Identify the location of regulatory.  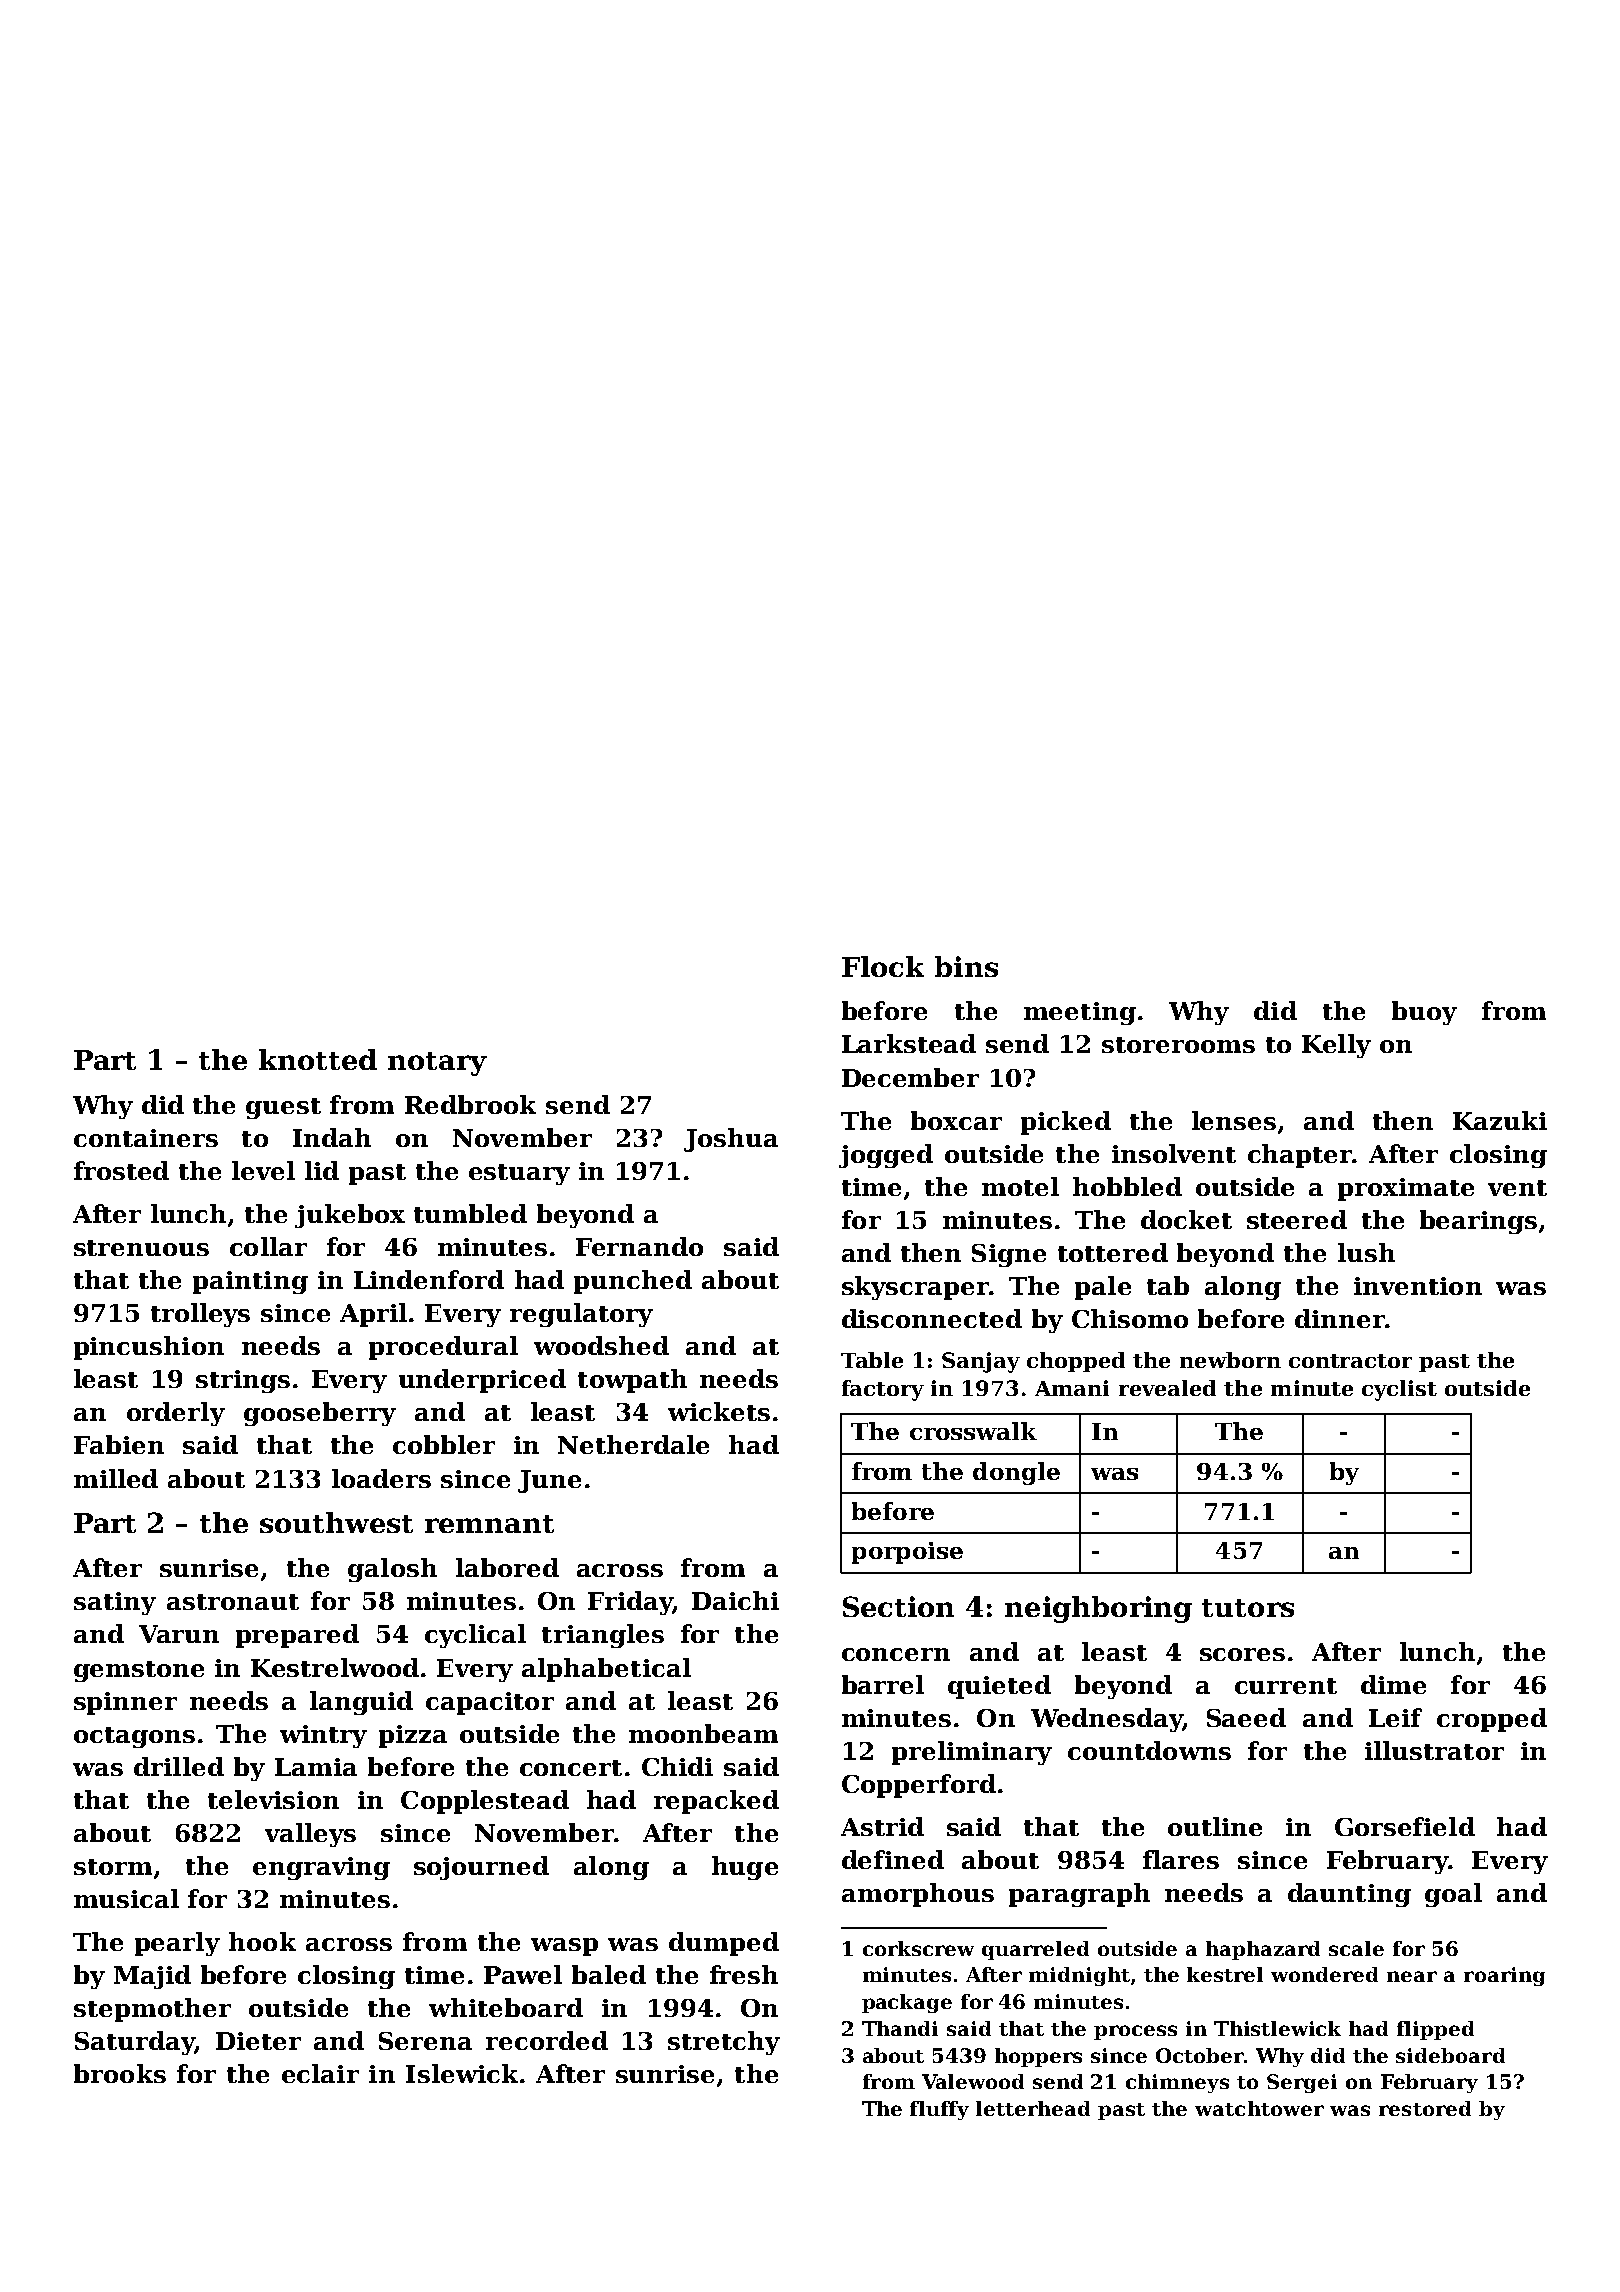
(581, 1315).
